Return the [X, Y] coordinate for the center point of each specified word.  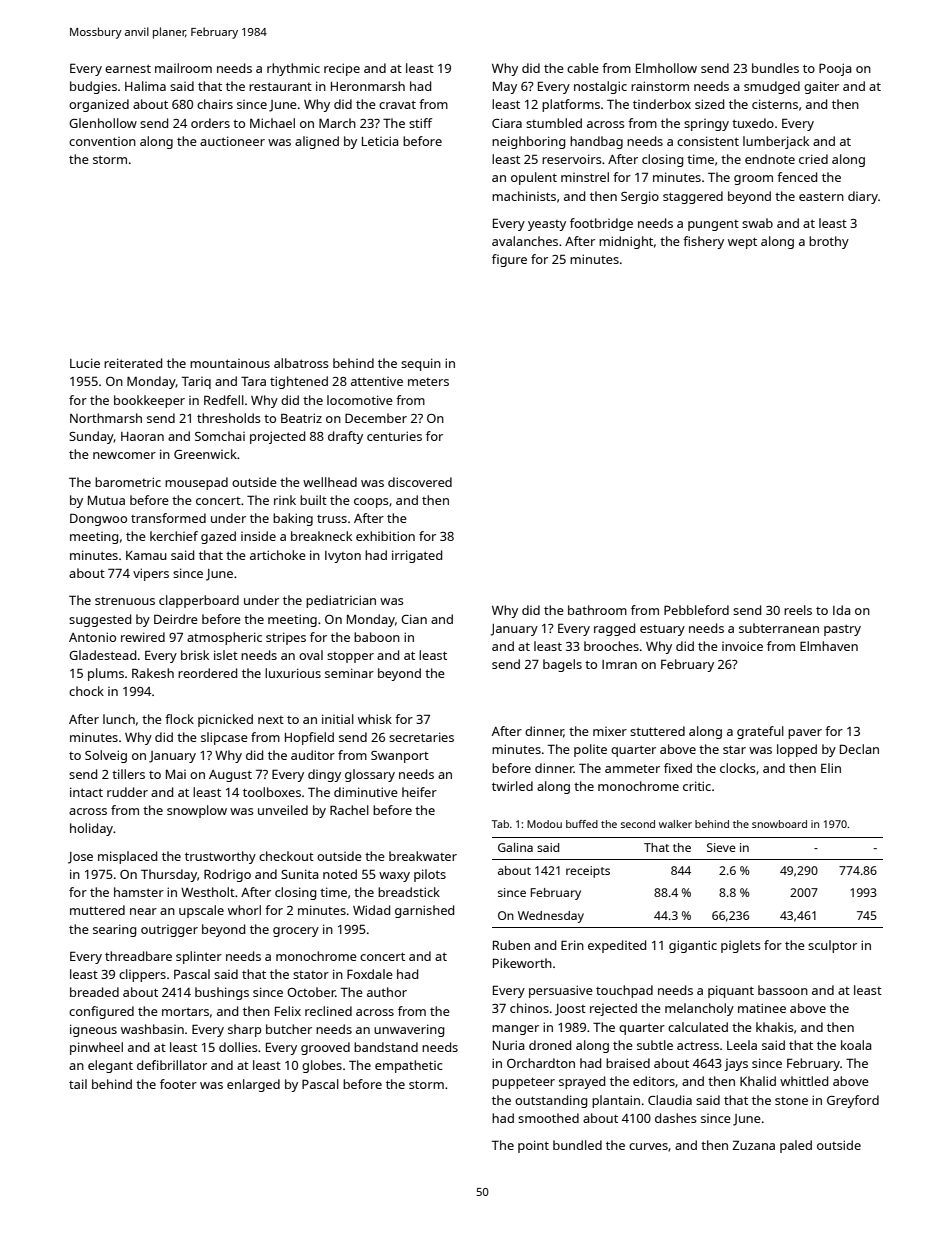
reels [798, 610]
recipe [342, 69]
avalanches [525, 241]
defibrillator [172, 1065]
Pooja [835, 69]
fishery [703, 242]
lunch [119, 719]
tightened [299, 382]
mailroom [183, 68]
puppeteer [523, 1083]
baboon [377, 637]
